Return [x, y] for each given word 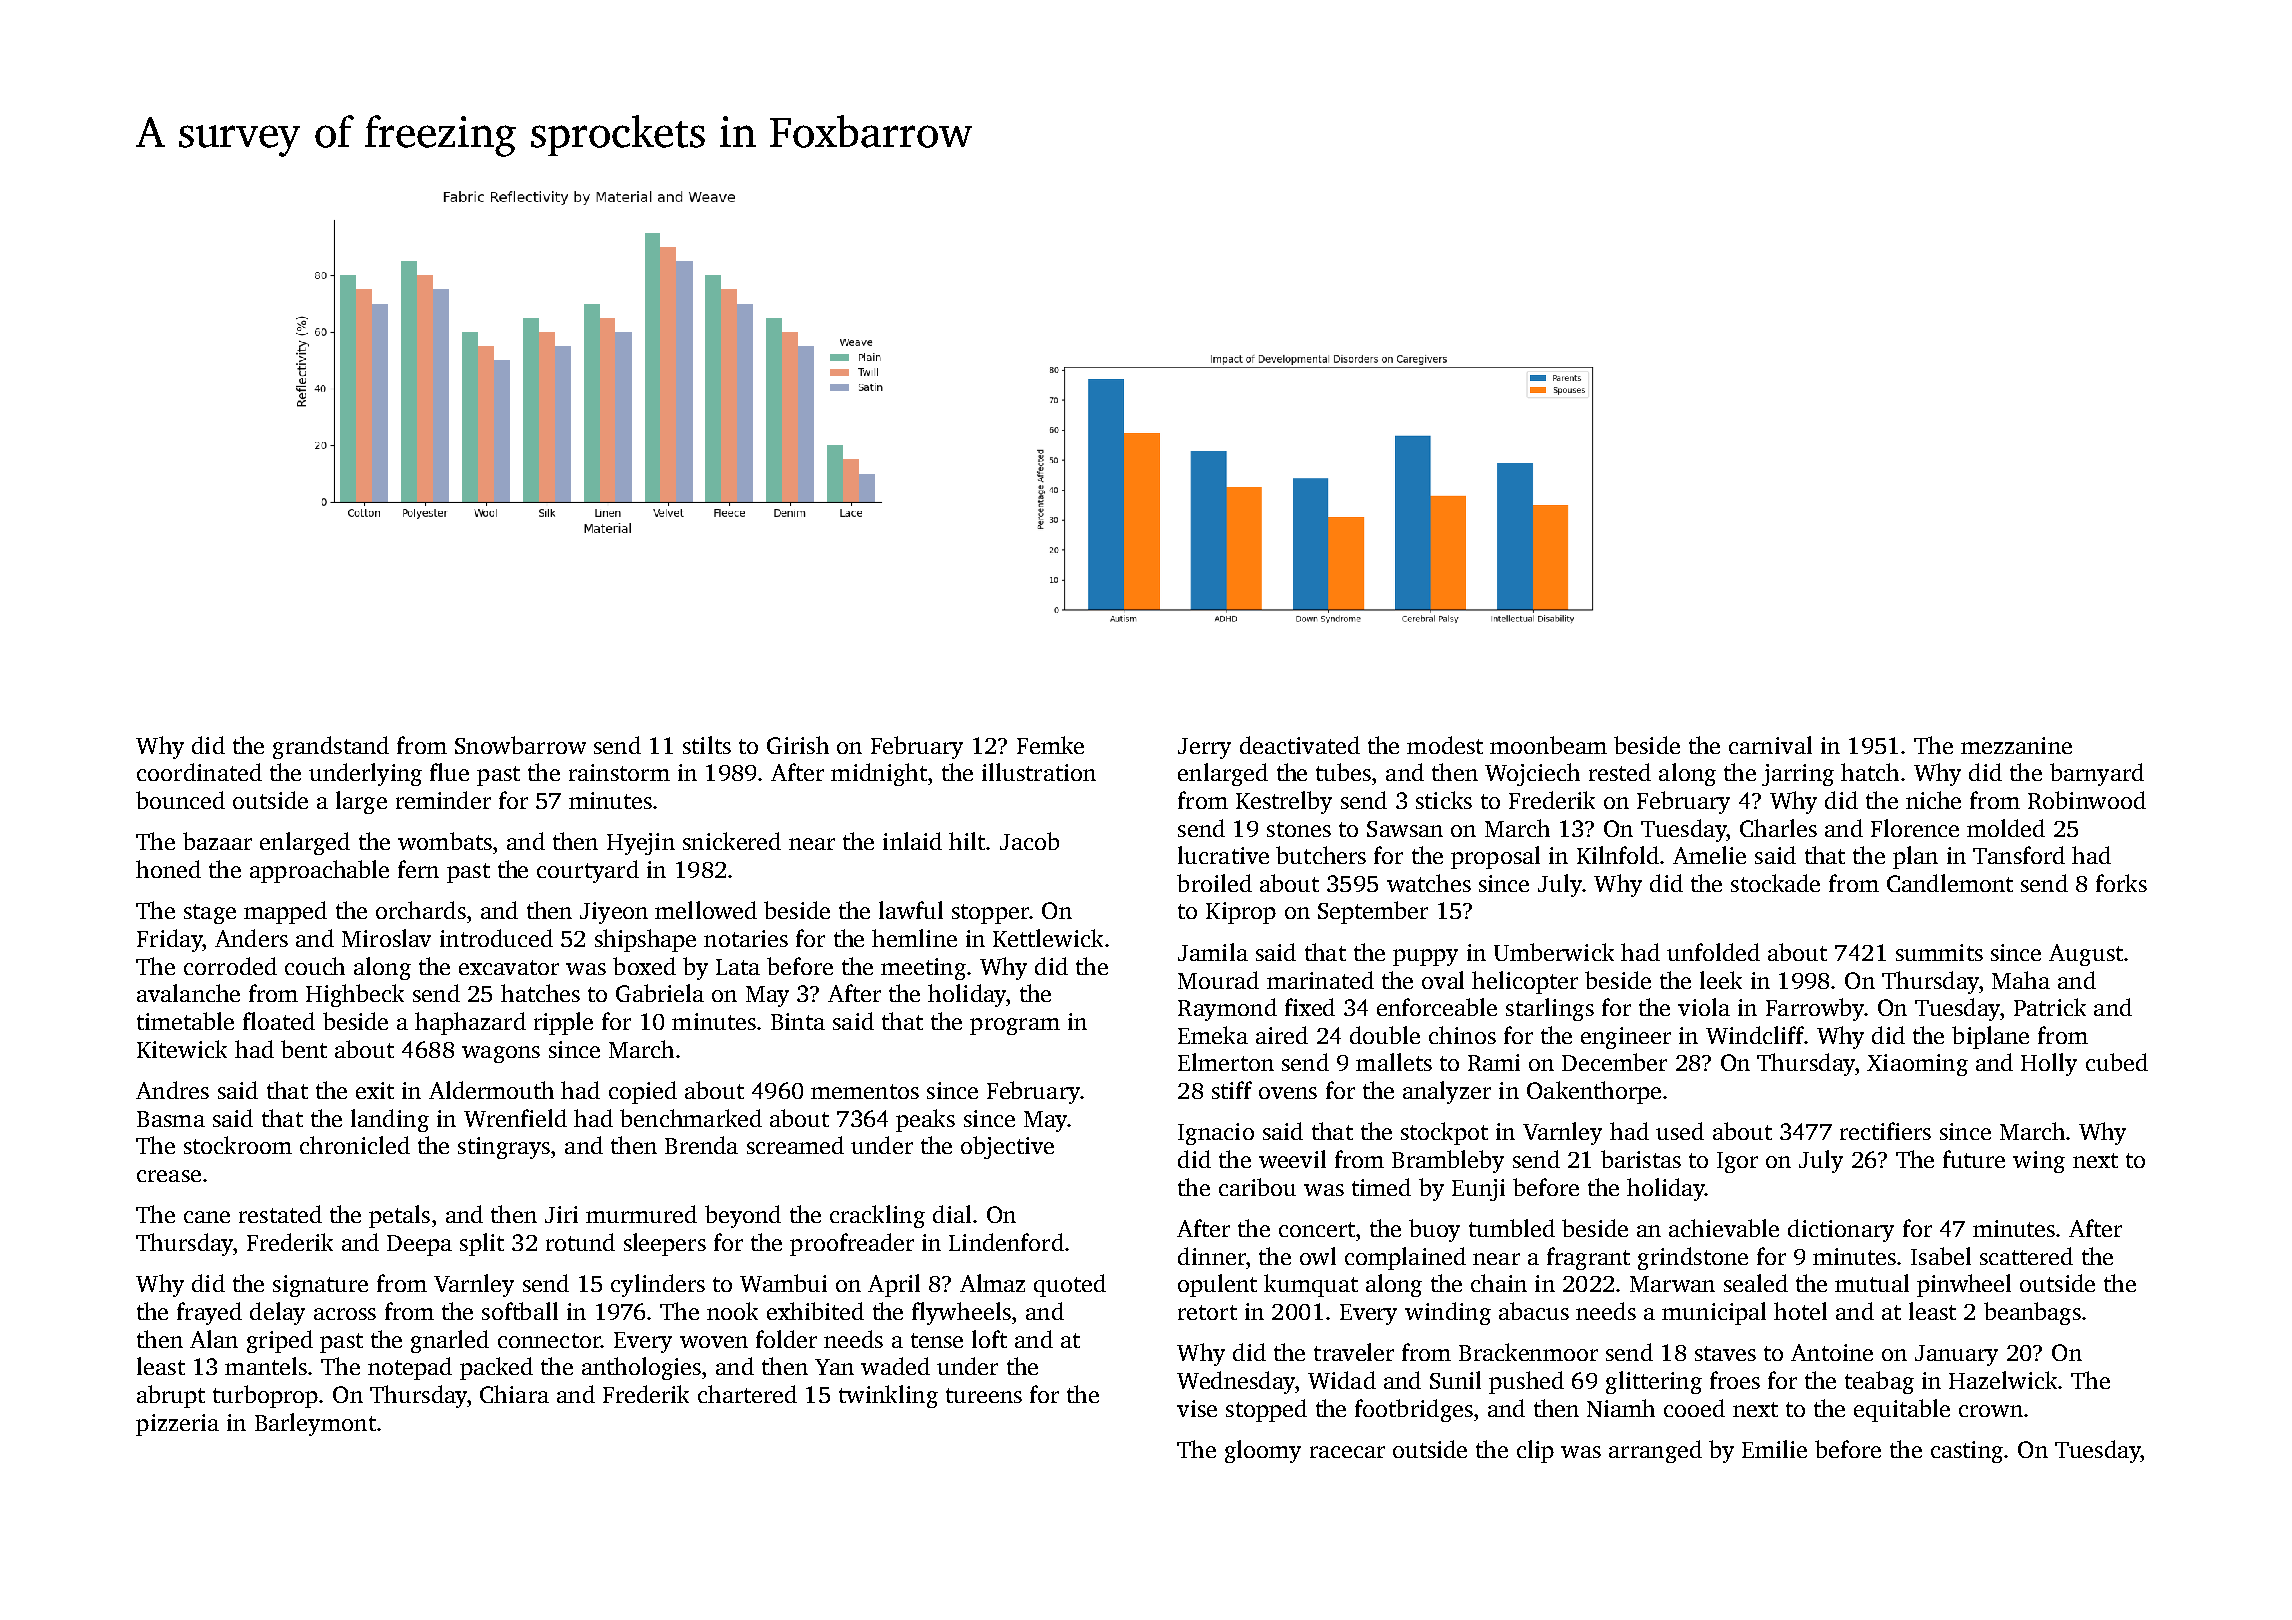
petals [399, 1216]
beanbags [2032, 1313]
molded [2006, 828]
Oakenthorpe [1594, 1092]
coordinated [199, 772]
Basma [171, 1119]
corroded [230, 966]
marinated [1320, 980]
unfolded [1713, 952]
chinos [1462, 1035]
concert [1317, 1229]
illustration [1039, 772]
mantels [266, 1366]
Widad [1342, 1380]
